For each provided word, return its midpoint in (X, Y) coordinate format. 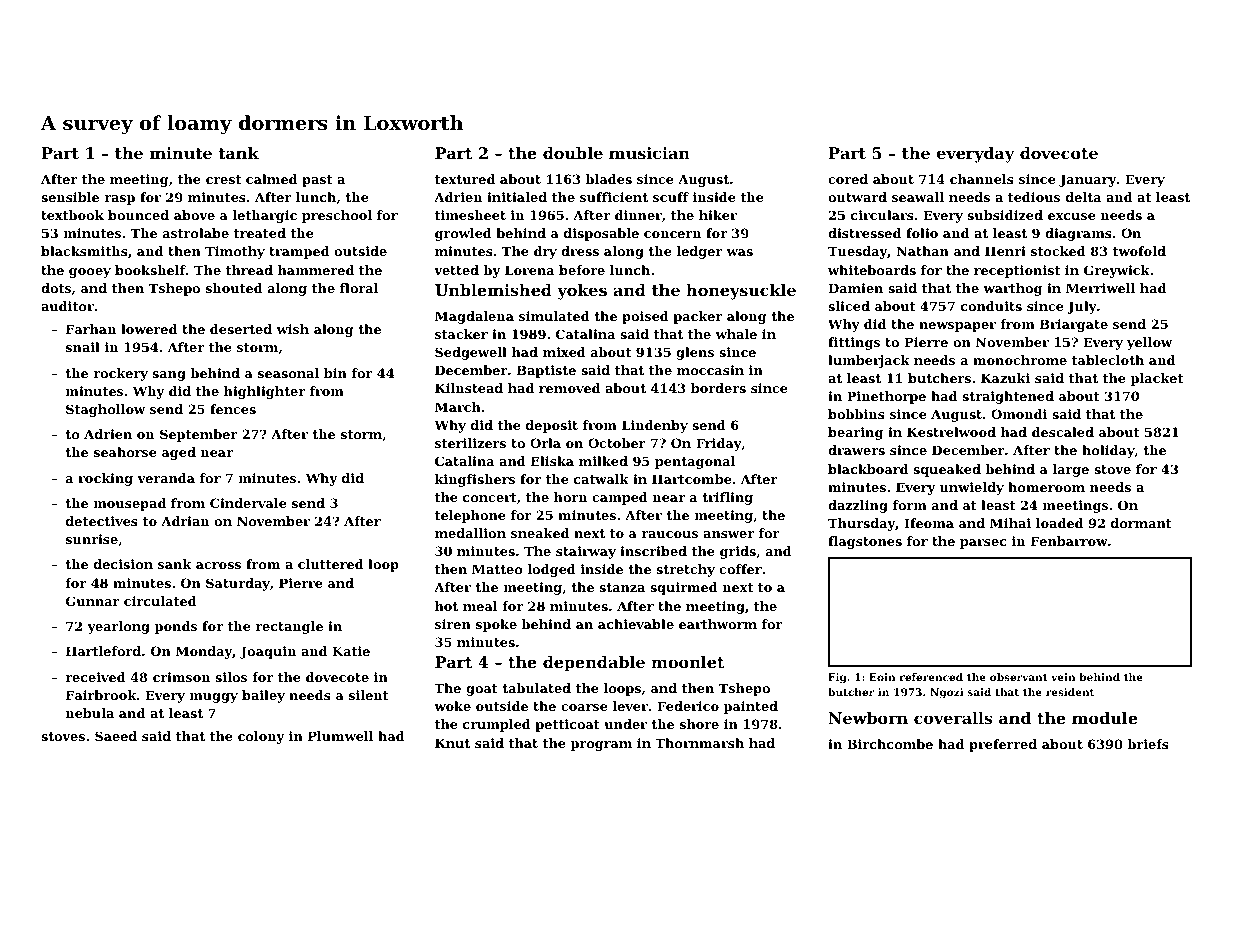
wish (293, 329)
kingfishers (475, 480)
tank (239, 153)
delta (1083, 197)
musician (649, 153)
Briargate (1074, 325)
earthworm (718, 624)
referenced (931, 677)
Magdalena (474, 317)
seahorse (125, 452)
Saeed (116, 736)
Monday (204, 652)
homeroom (1046, 487)
